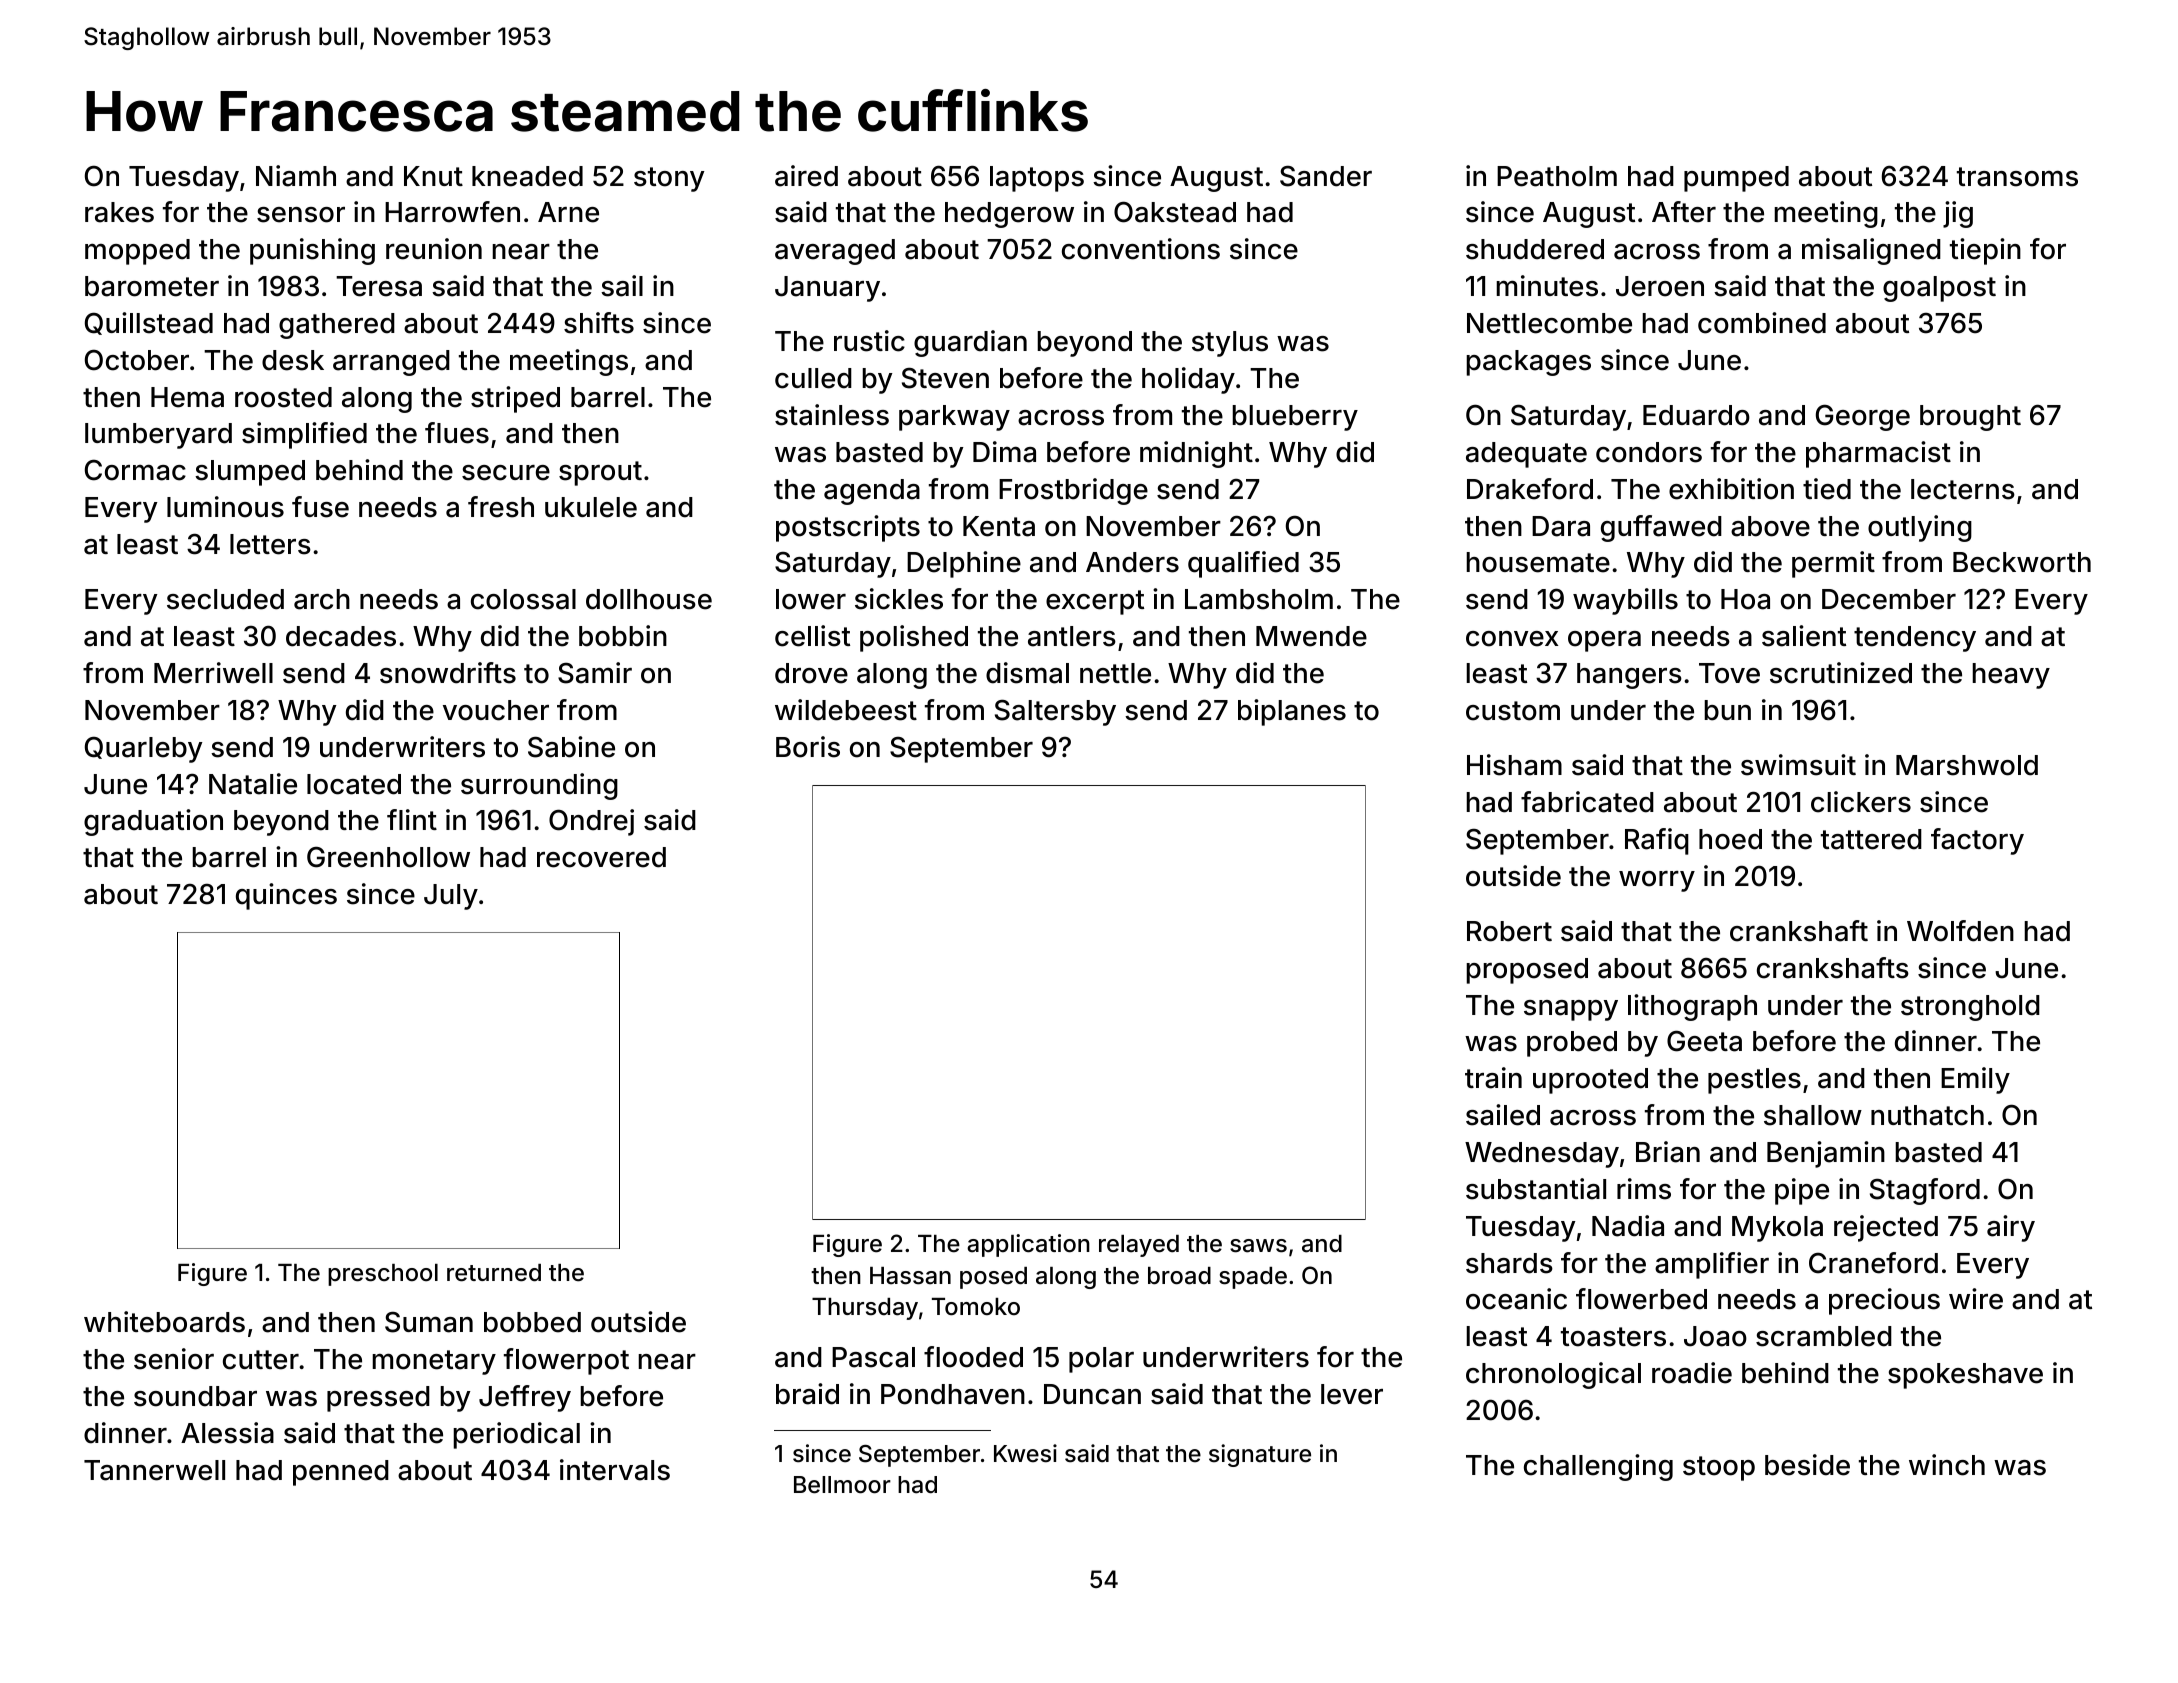 Image resolution: width=2178 pixels, height=1683 pixels. Describe the element at coordinates (1230, 344) in the screenshot. I see `stylus` at that location.
